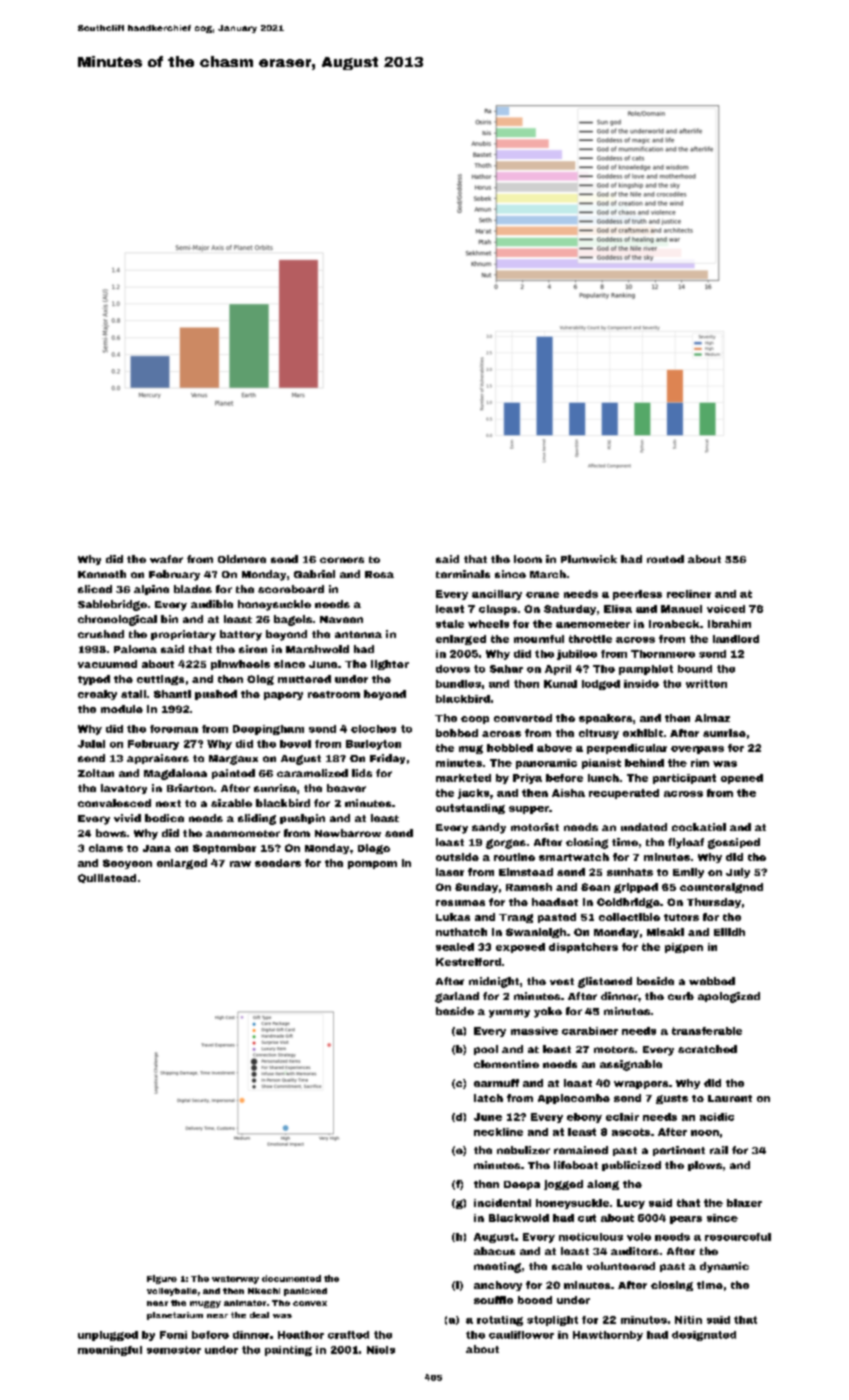 The image size is (849, 1400). What do you see at coordinates (342, 560) in the image?
I see `corners` at bounding box center [342, 560].
